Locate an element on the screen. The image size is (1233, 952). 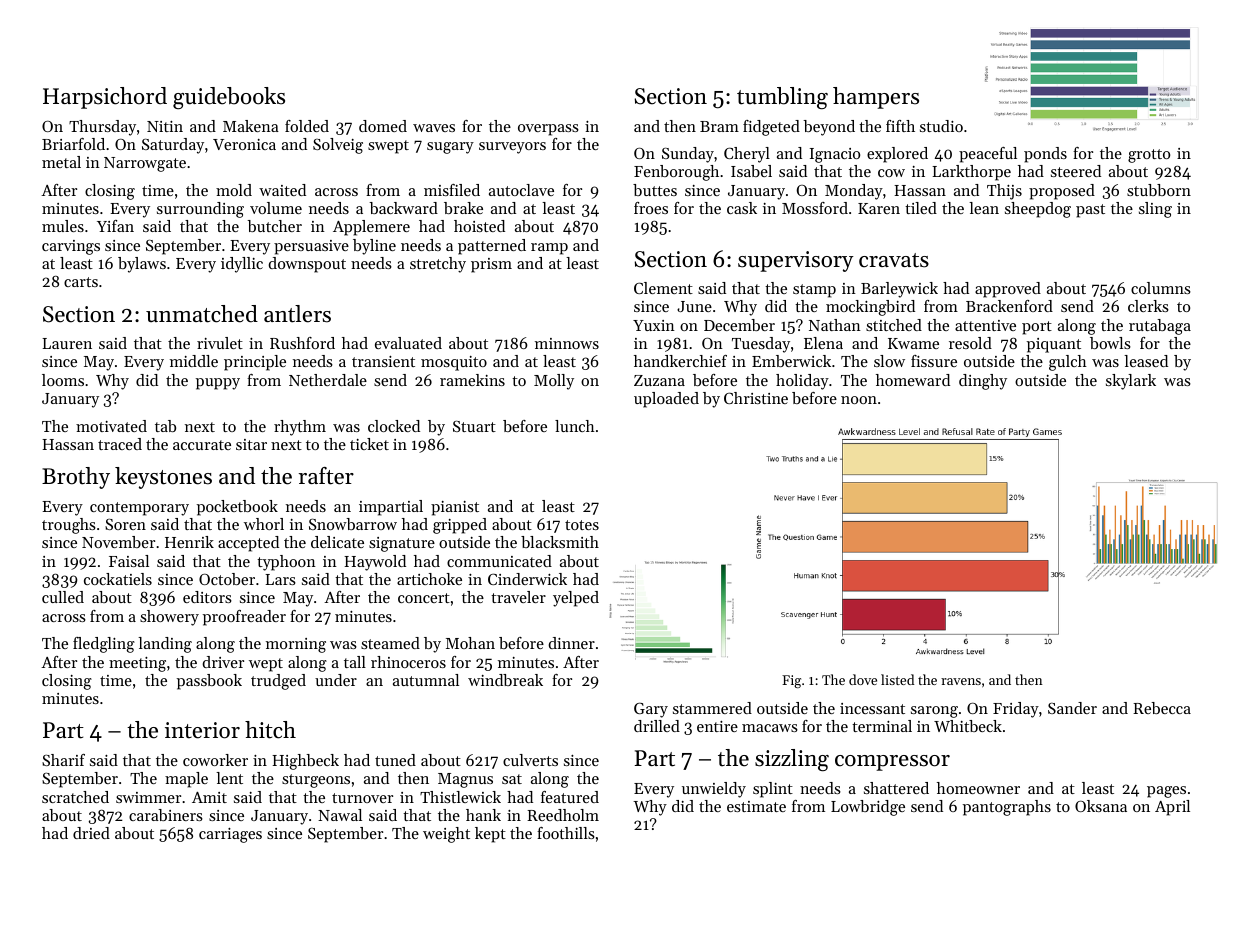
froes is located at coordinates (651, 208).
